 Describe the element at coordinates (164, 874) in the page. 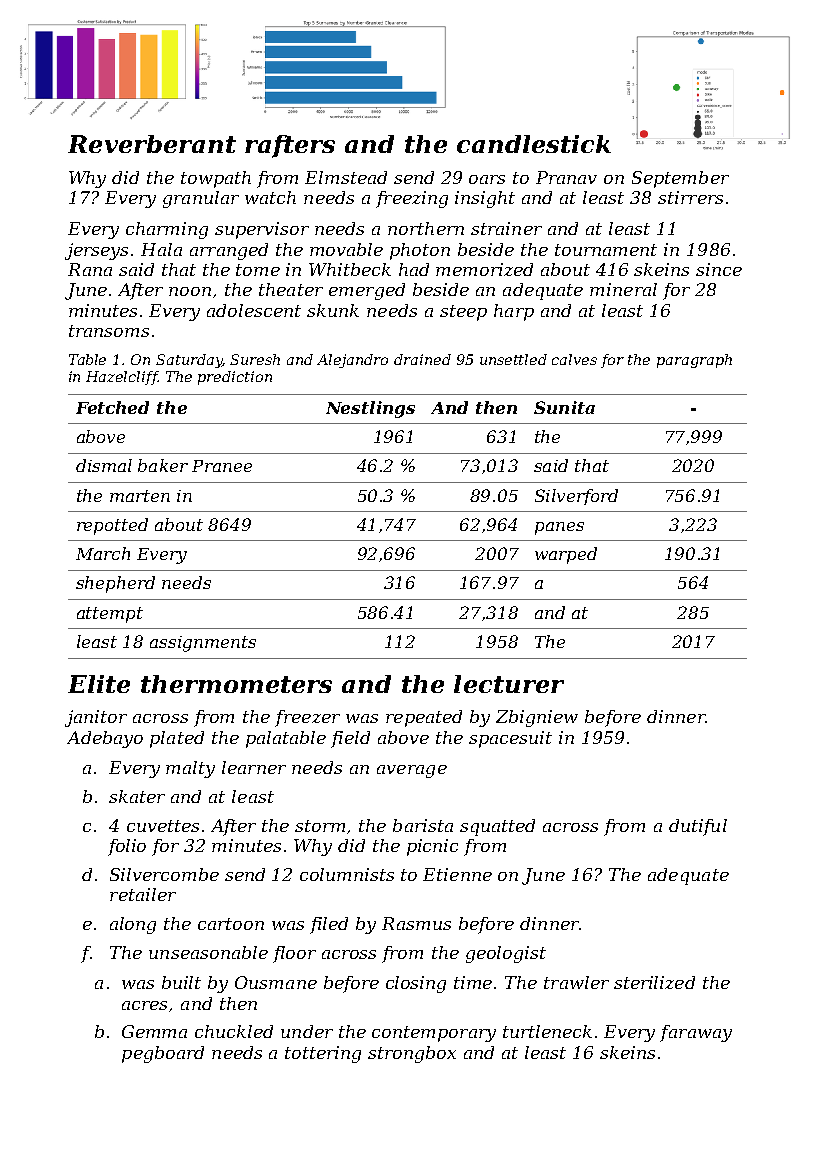

I see `Silvercombe` at that location.
